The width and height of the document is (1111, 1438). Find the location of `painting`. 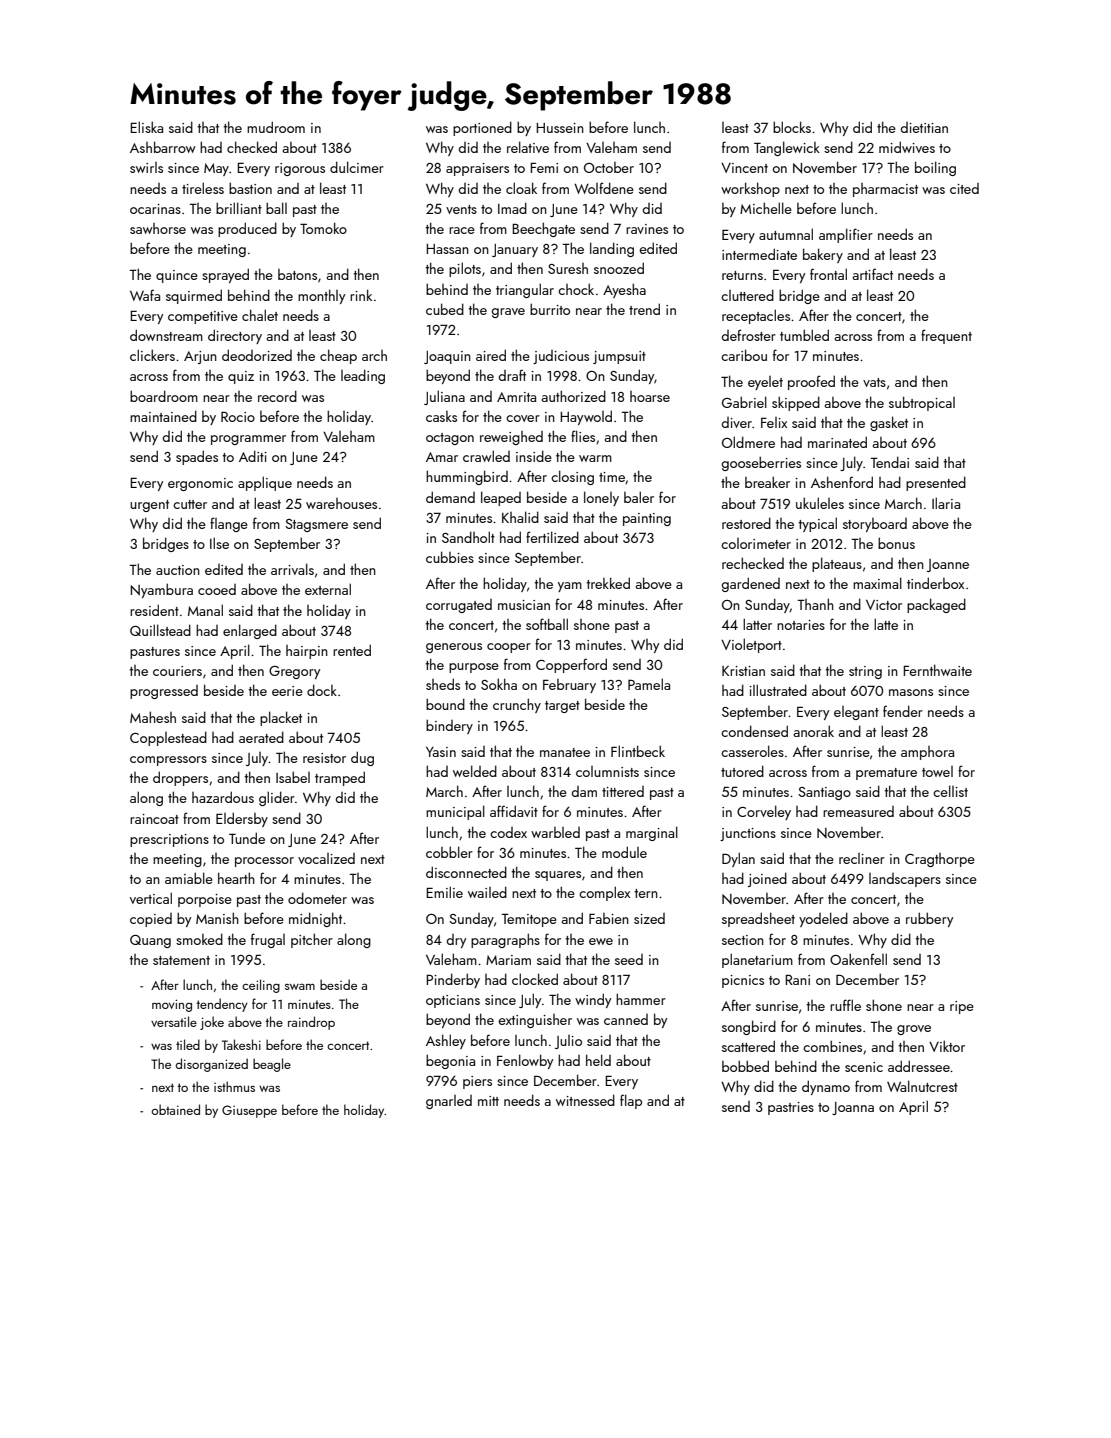

painting is located at coordinates (647, 519).
